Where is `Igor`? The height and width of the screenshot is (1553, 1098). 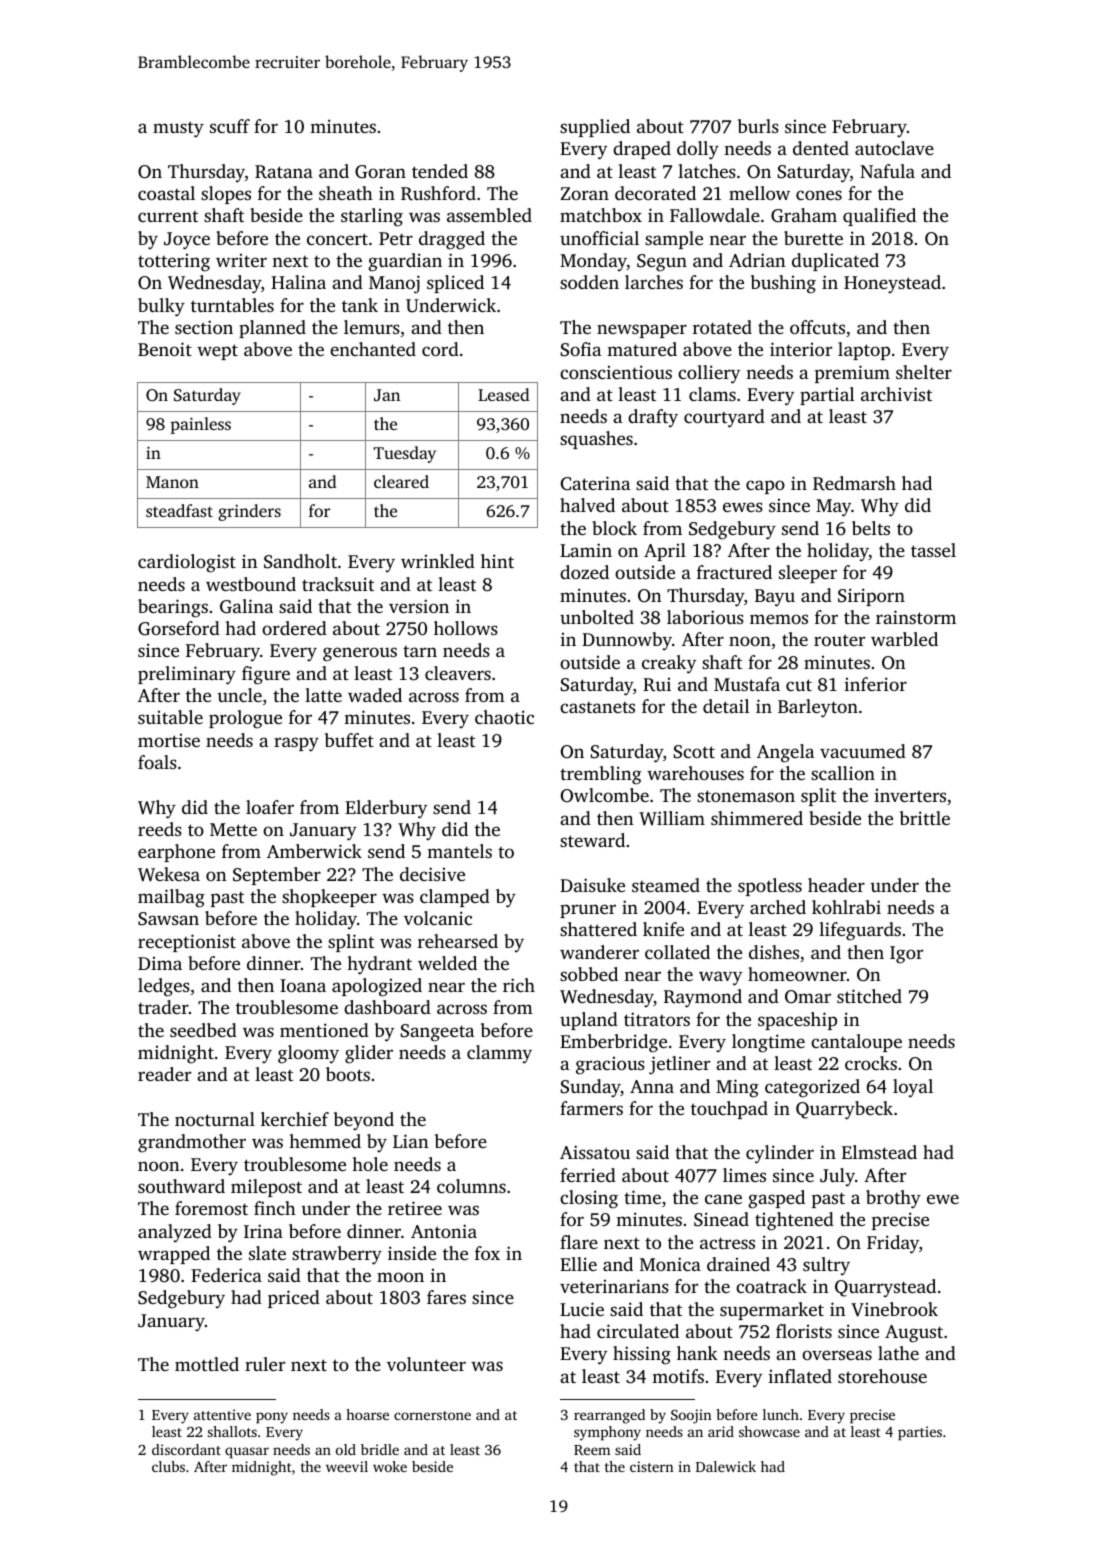 Igor is located at coordinates (906, 955).
